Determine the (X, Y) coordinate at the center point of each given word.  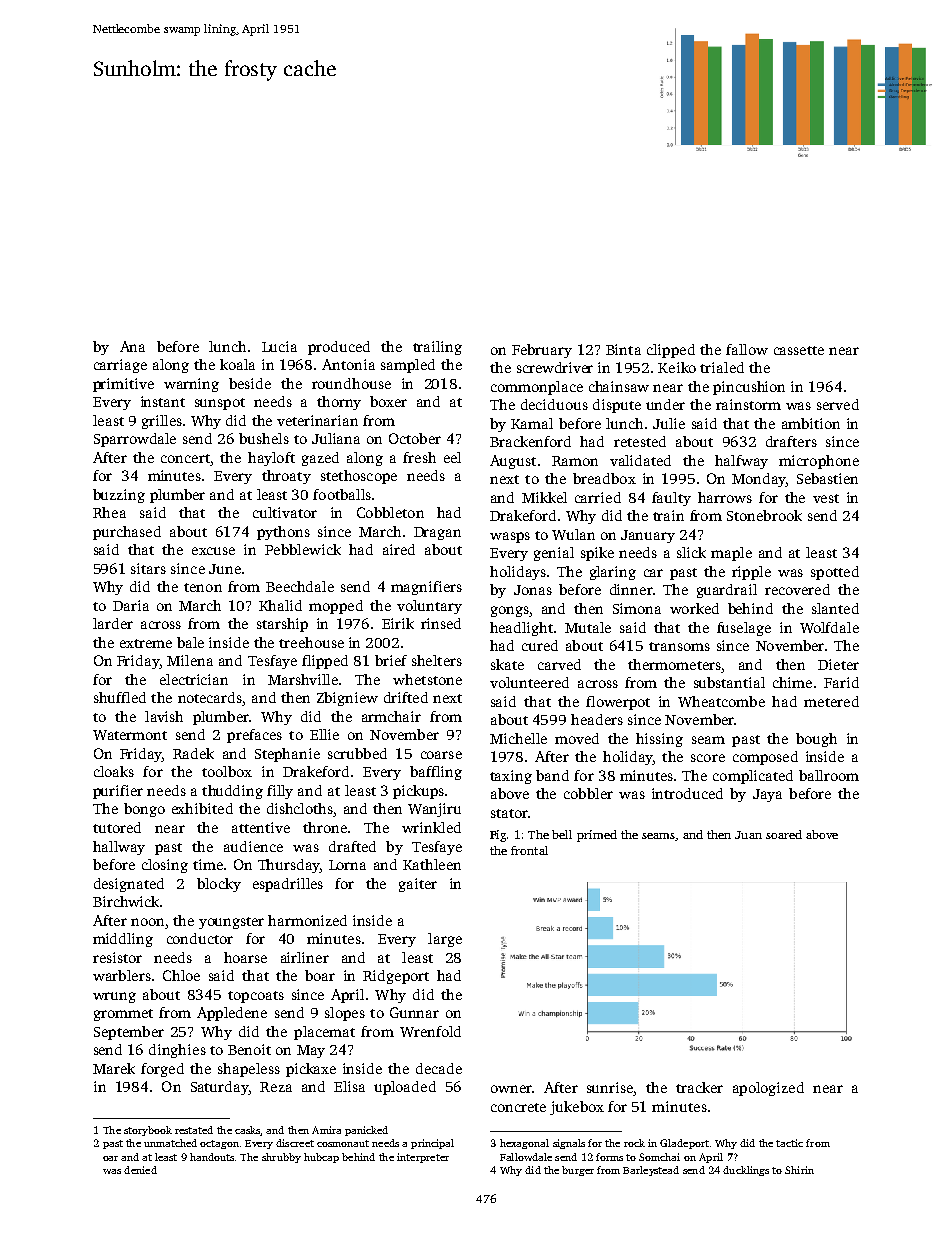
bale (190, 642)
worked (694, 608)
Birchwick (126, 901)
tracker (699, 1087)
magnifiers (426, 588)
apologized (768, 1089)
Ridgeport (396, 977)
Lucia (279, 346)
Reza (276, 1087)
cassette (799, 350)
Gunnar (414, 1012)
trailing (437, 348)
